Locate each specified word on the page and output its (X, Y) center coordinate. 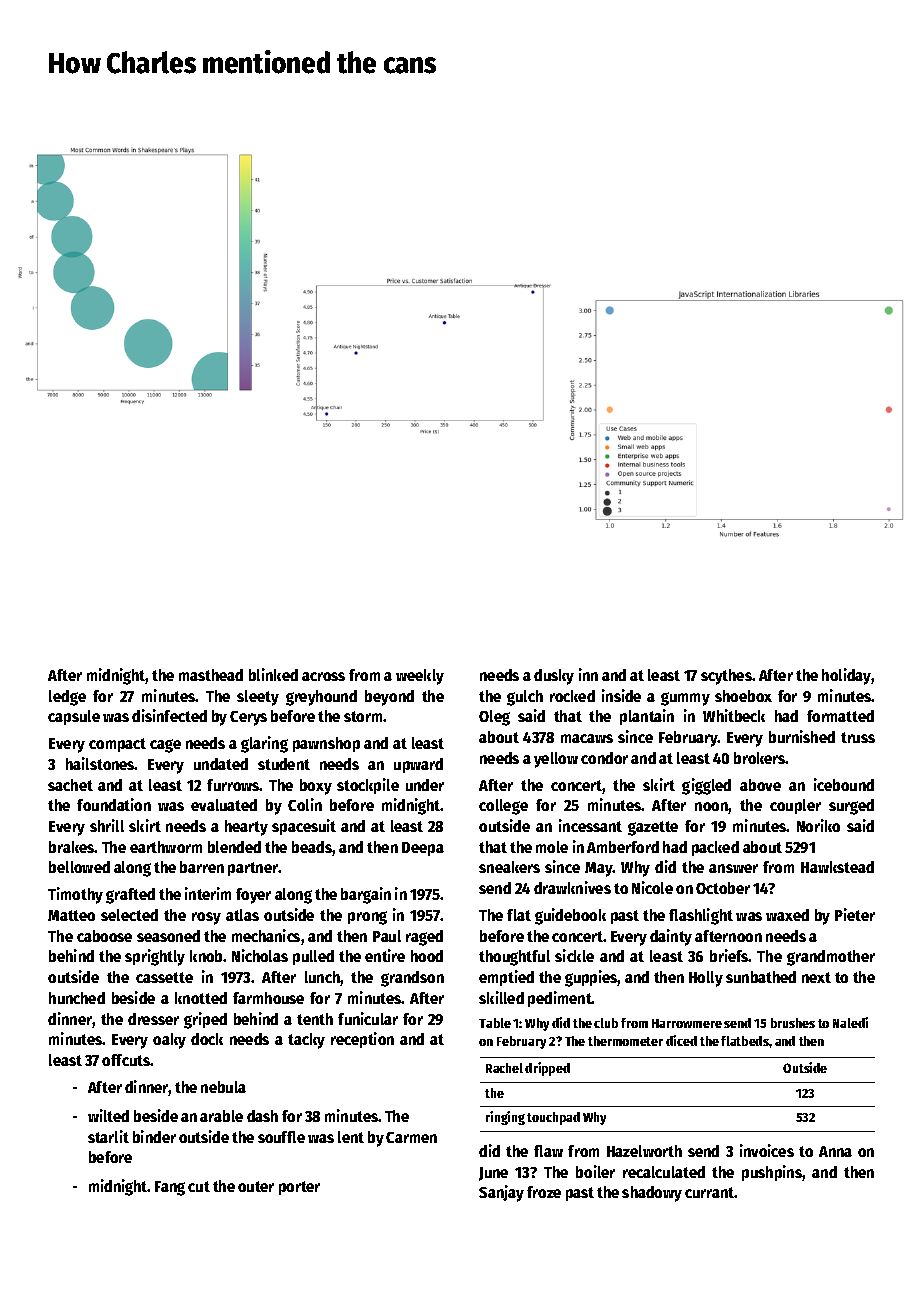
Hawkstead (837, 867)
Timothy (75, 895)
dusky (554, 677)
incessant (590, 825)
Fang (170, 1188)
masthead (211, 675)
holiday (847, 676)
